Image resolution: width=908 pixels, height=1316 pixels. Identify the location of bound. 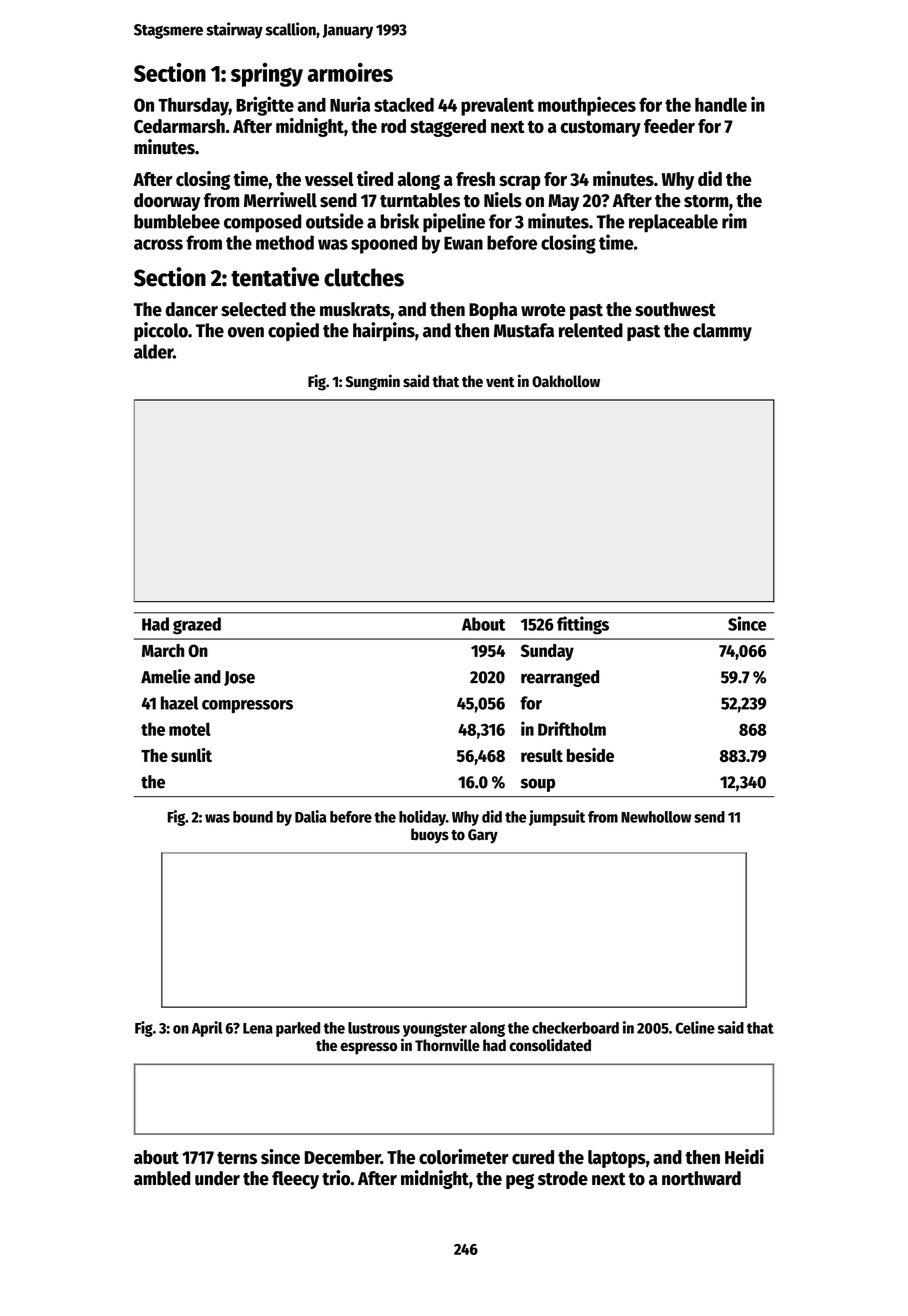
(253, 817).
